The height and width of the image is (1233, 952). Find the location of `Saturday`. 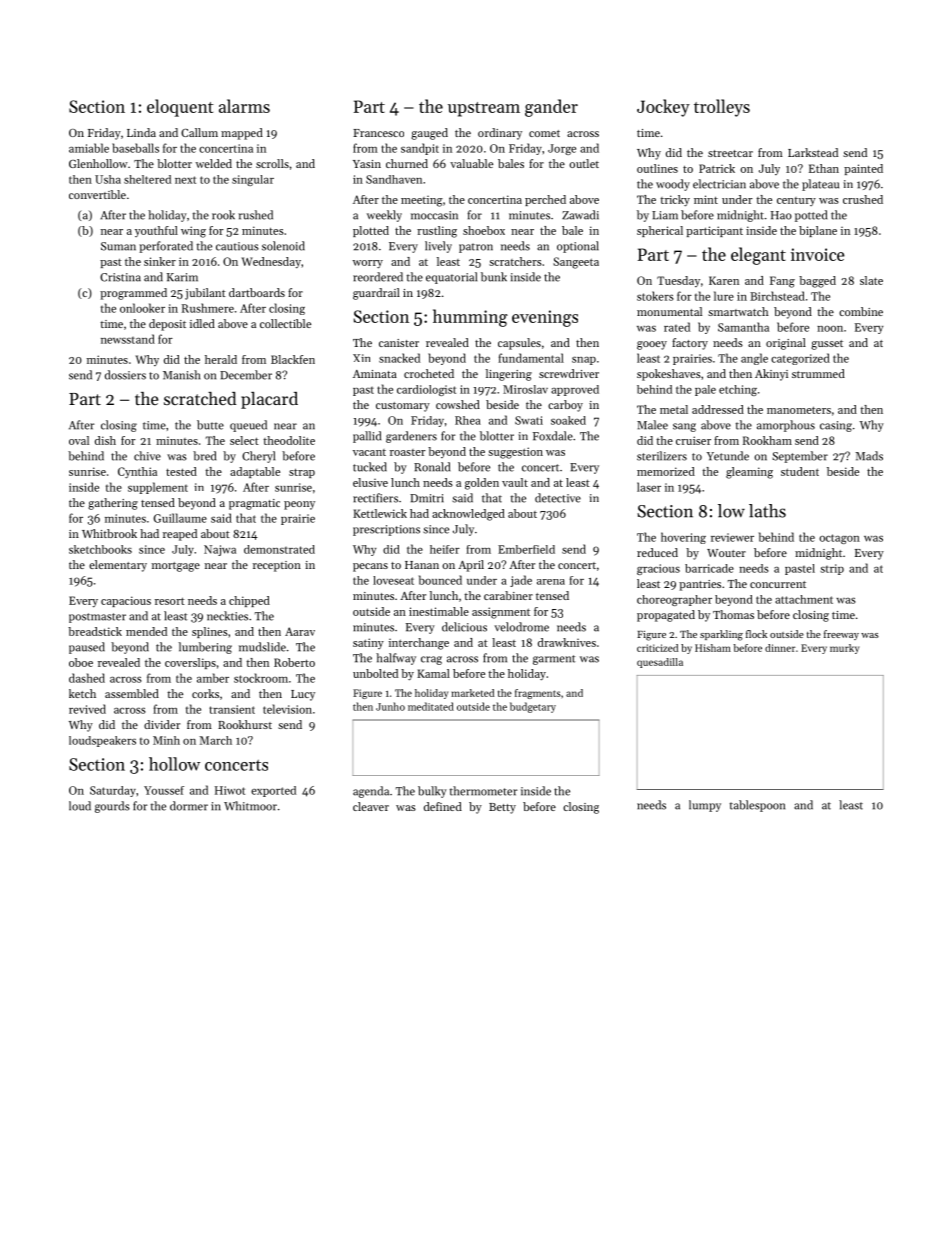

Saturday is located at coordinates (113, 791).
